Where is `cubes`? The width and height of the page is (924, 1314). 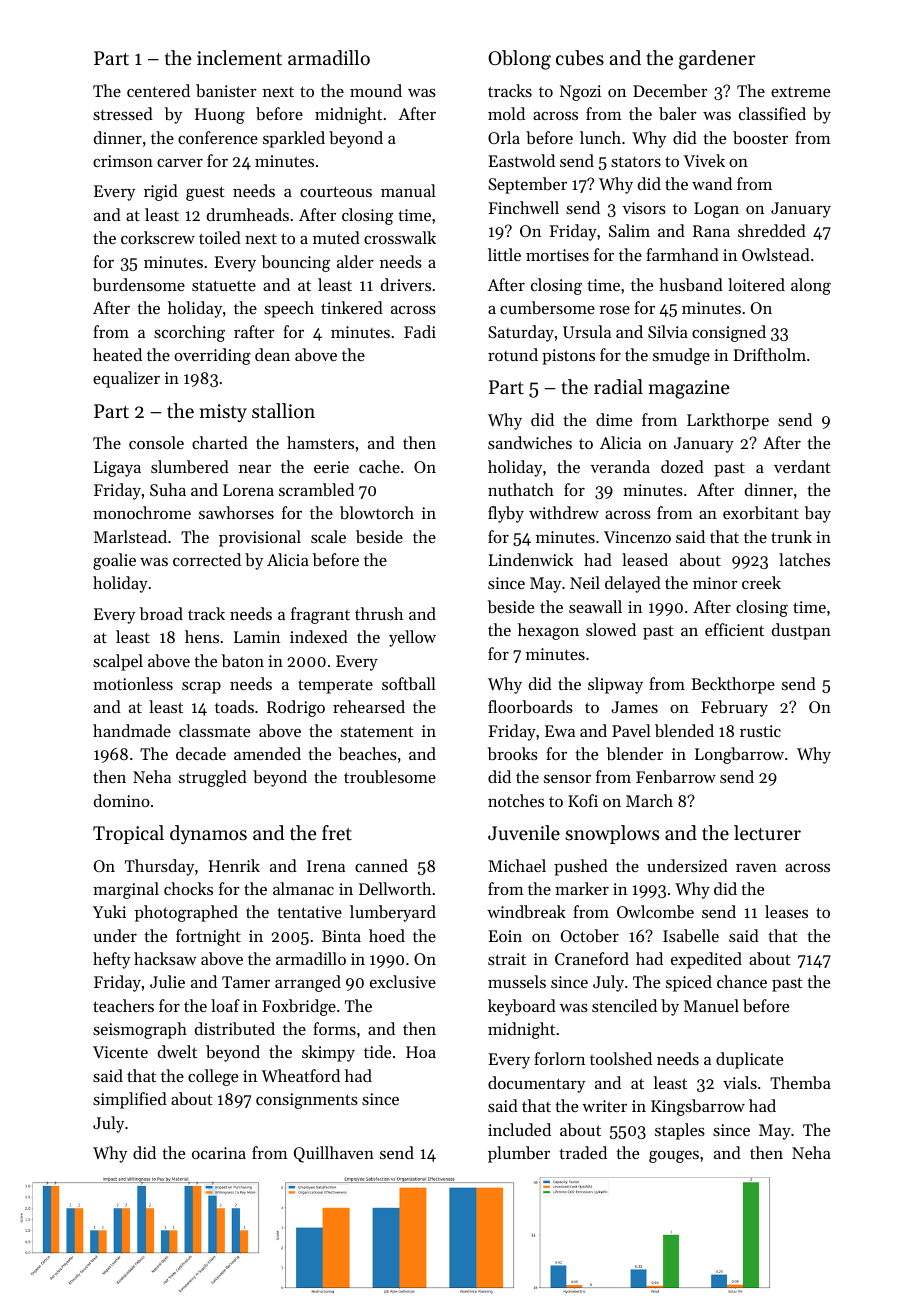
cubes is located at coordinates (580, 58).
